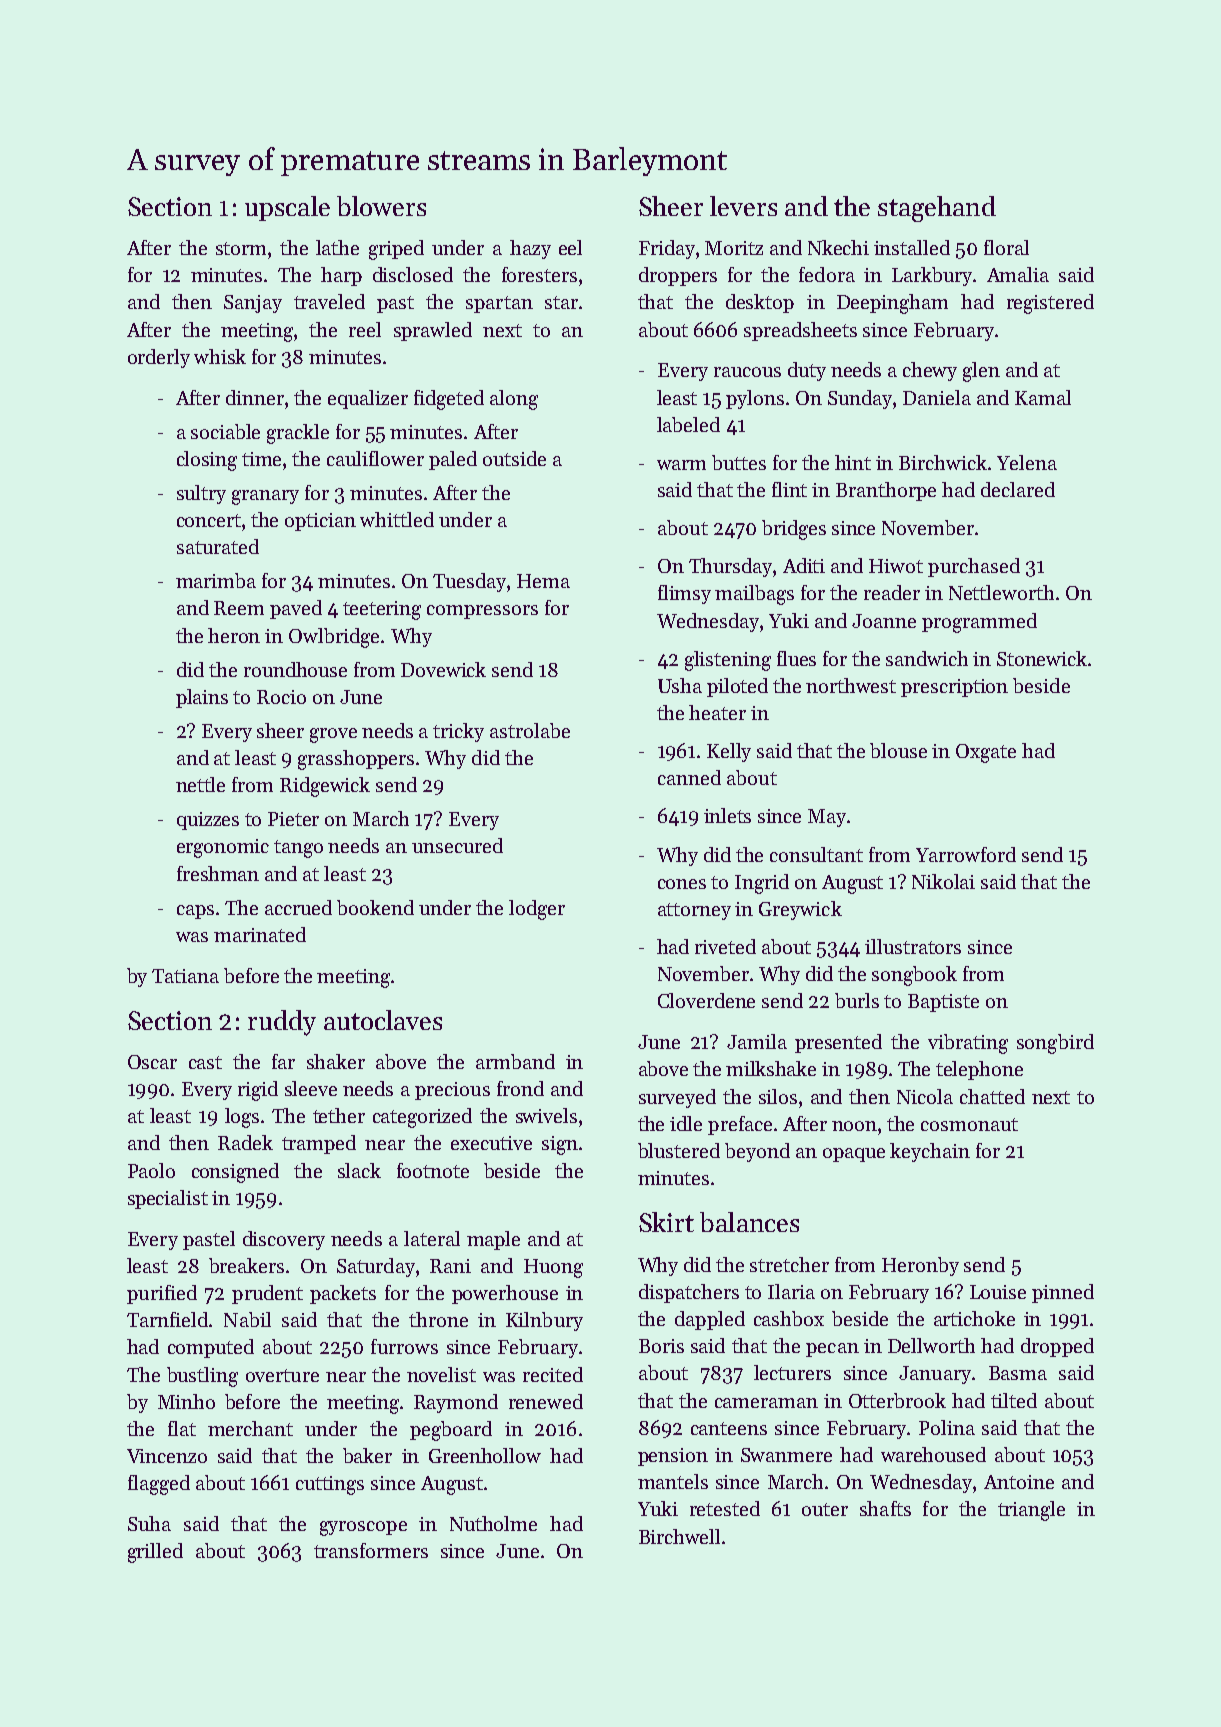 Image resolution: width=1221 pixels, height=1727 pixels. I want to click on Suha, so click(149, 1523).
